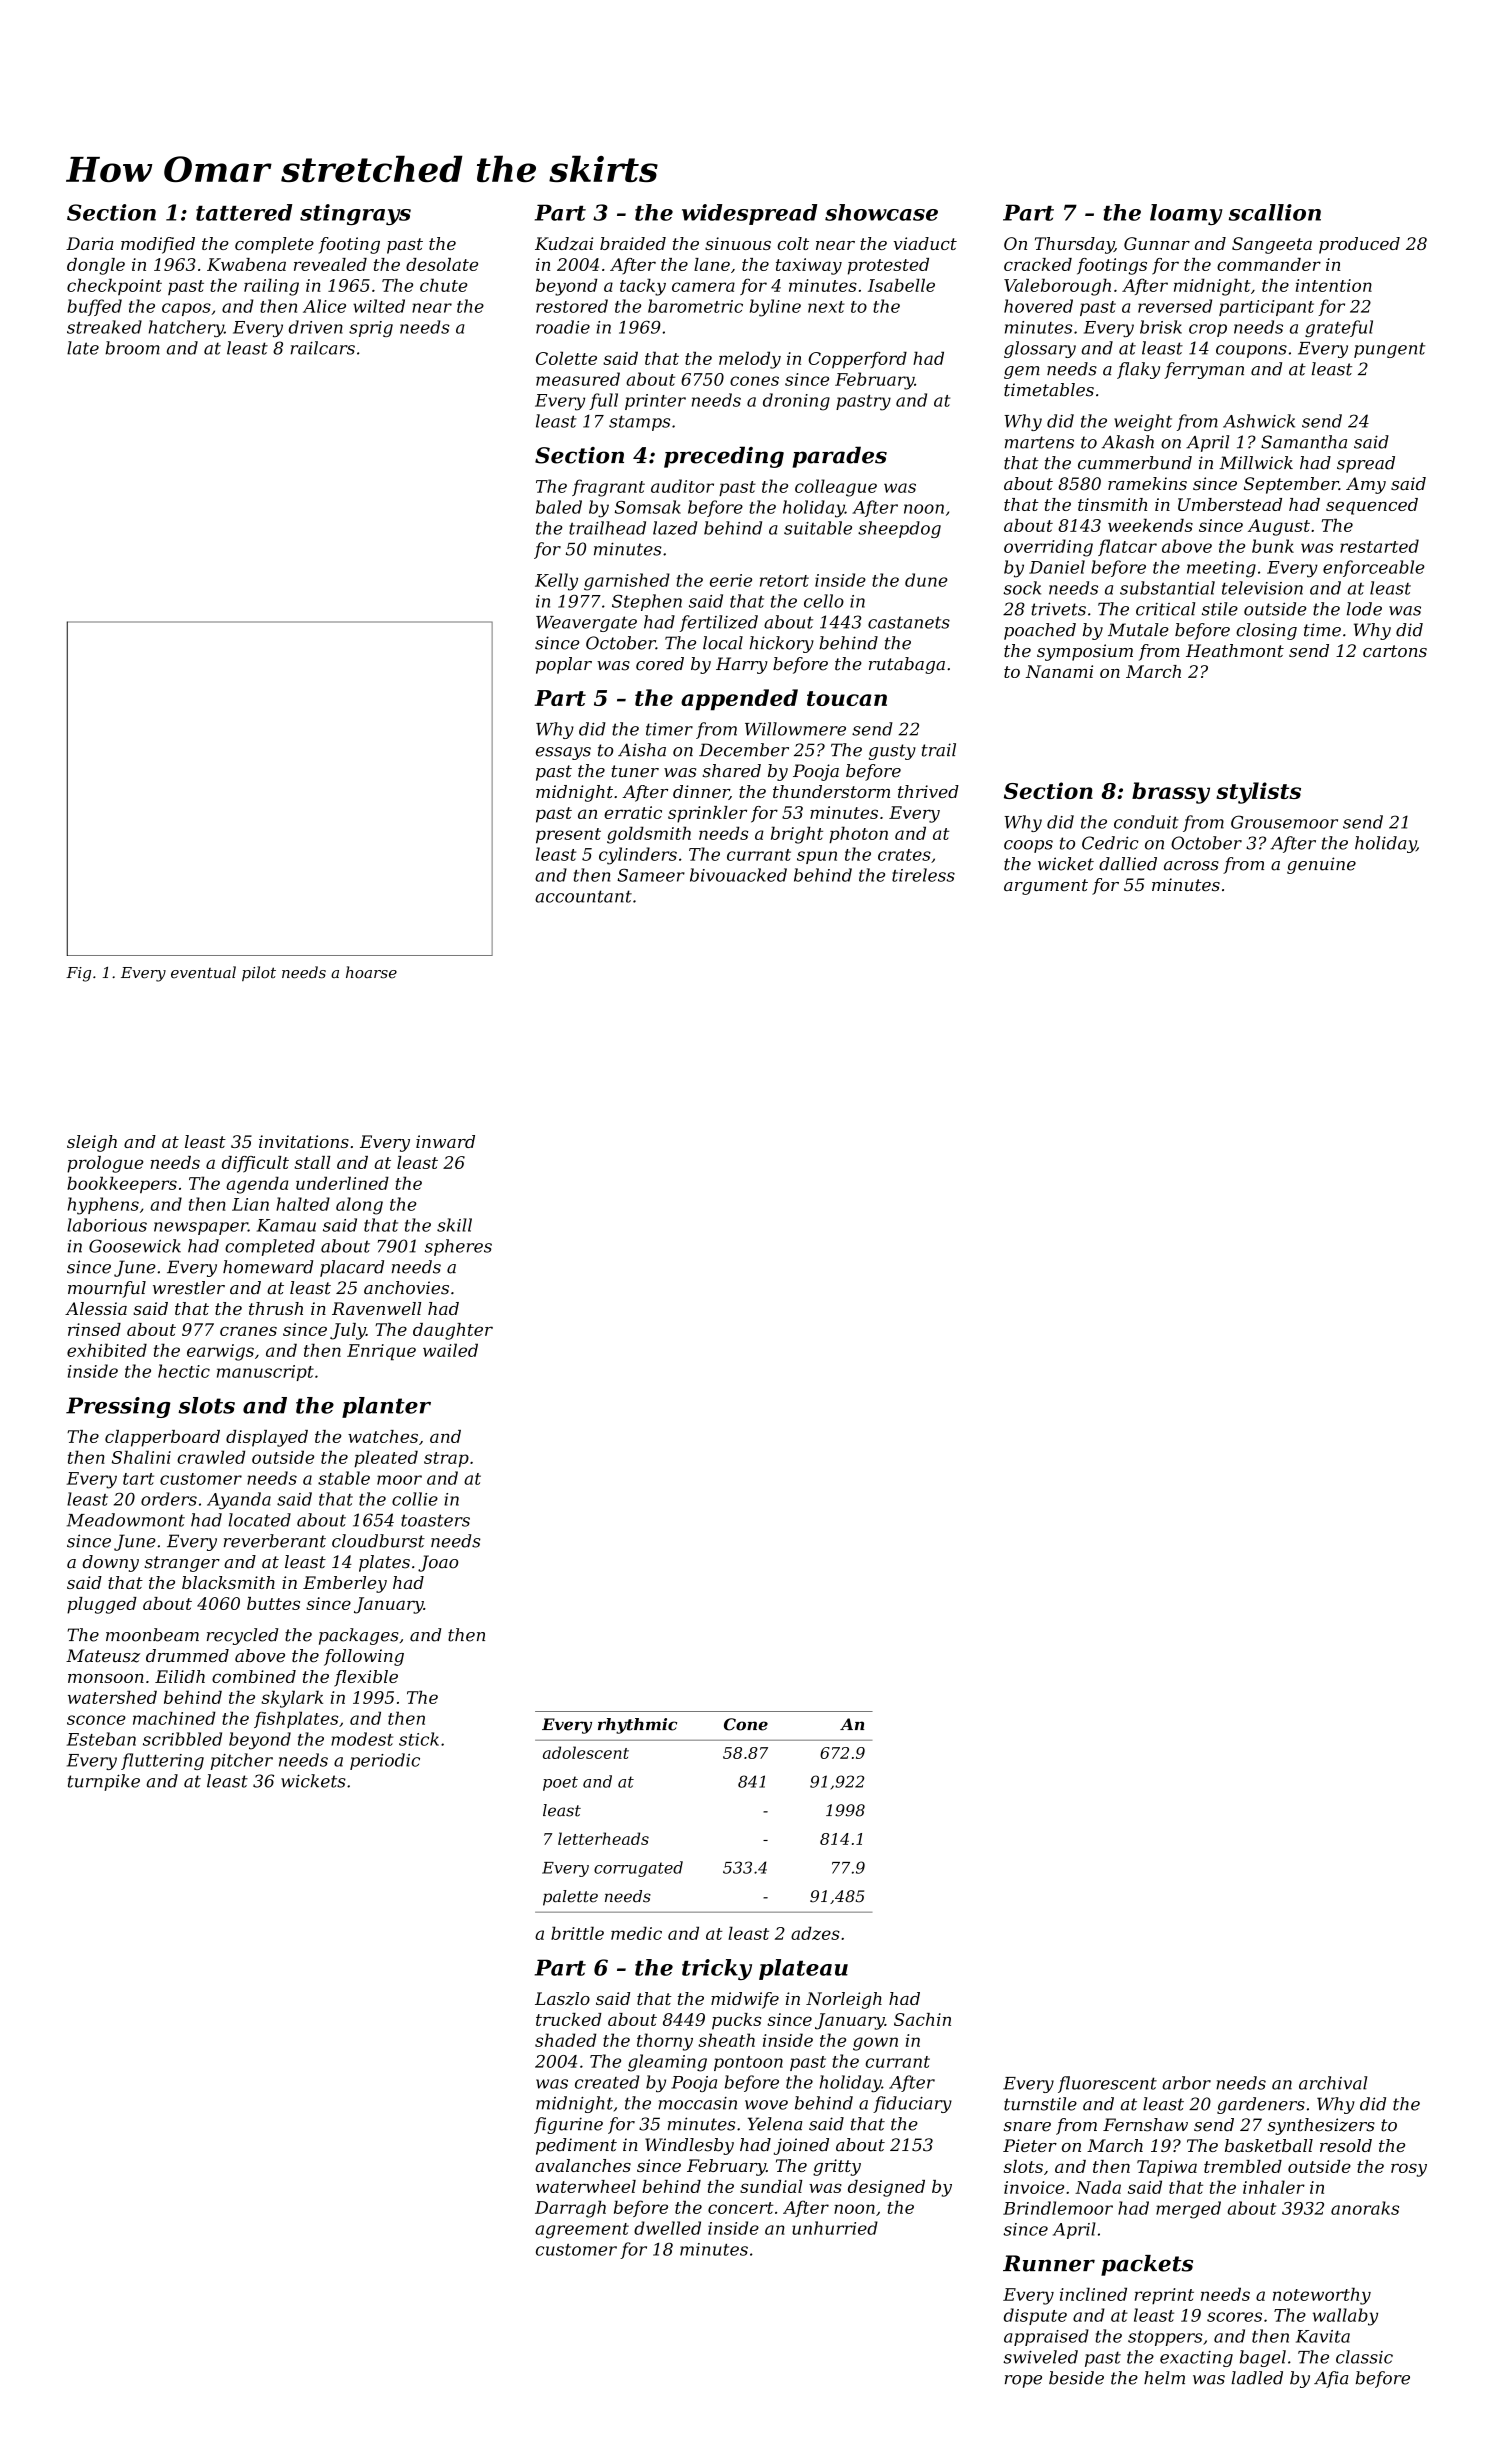  I want to click on dwelled, so click(667, 2228).
